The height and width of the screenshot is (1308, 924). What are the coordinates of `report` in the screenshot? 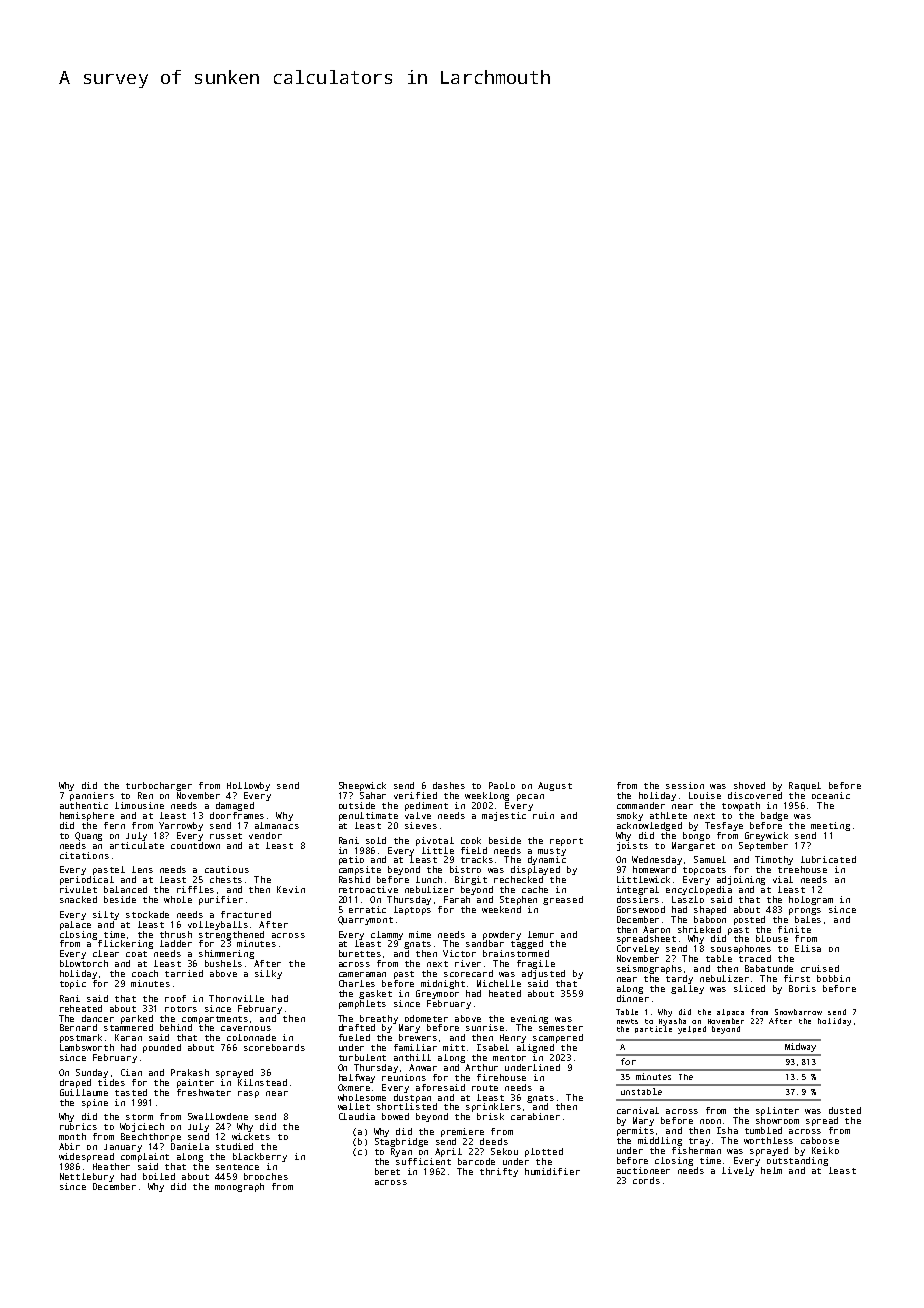 It's located at (566, 842).
